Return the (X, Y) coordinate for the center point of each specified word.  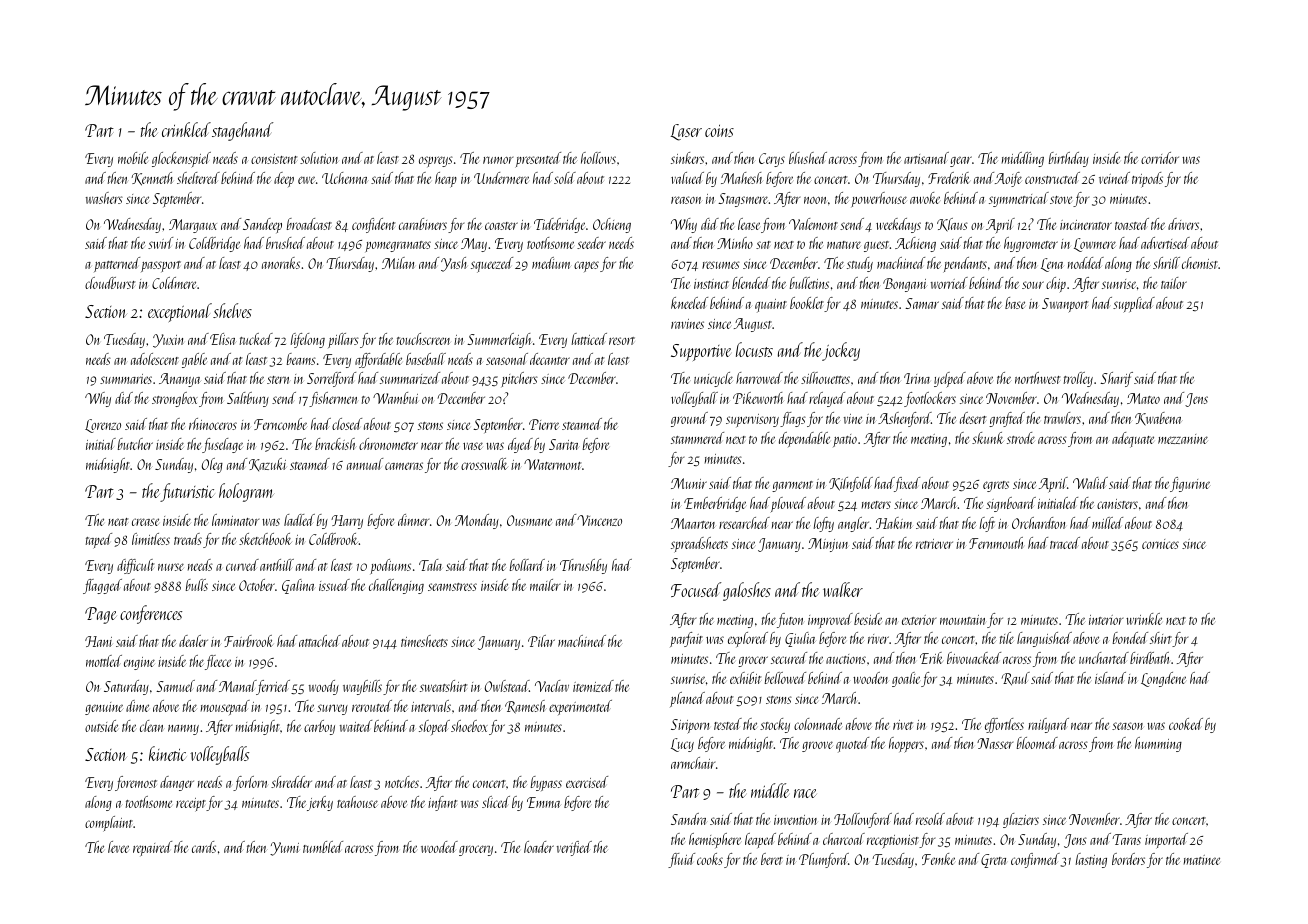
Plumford (823, 860)
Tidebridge (559, 225)
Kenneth (152, 179)
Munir (689, 483)
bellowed (785, 678)
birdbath (1149, 658)
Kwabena (1158, 419)
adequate (1133, 440)
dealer (193, 641)
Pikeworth (758, 398)
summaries (126, 379)
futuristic (187, 492)
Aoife (1008, 179)
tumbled (323, 847)
